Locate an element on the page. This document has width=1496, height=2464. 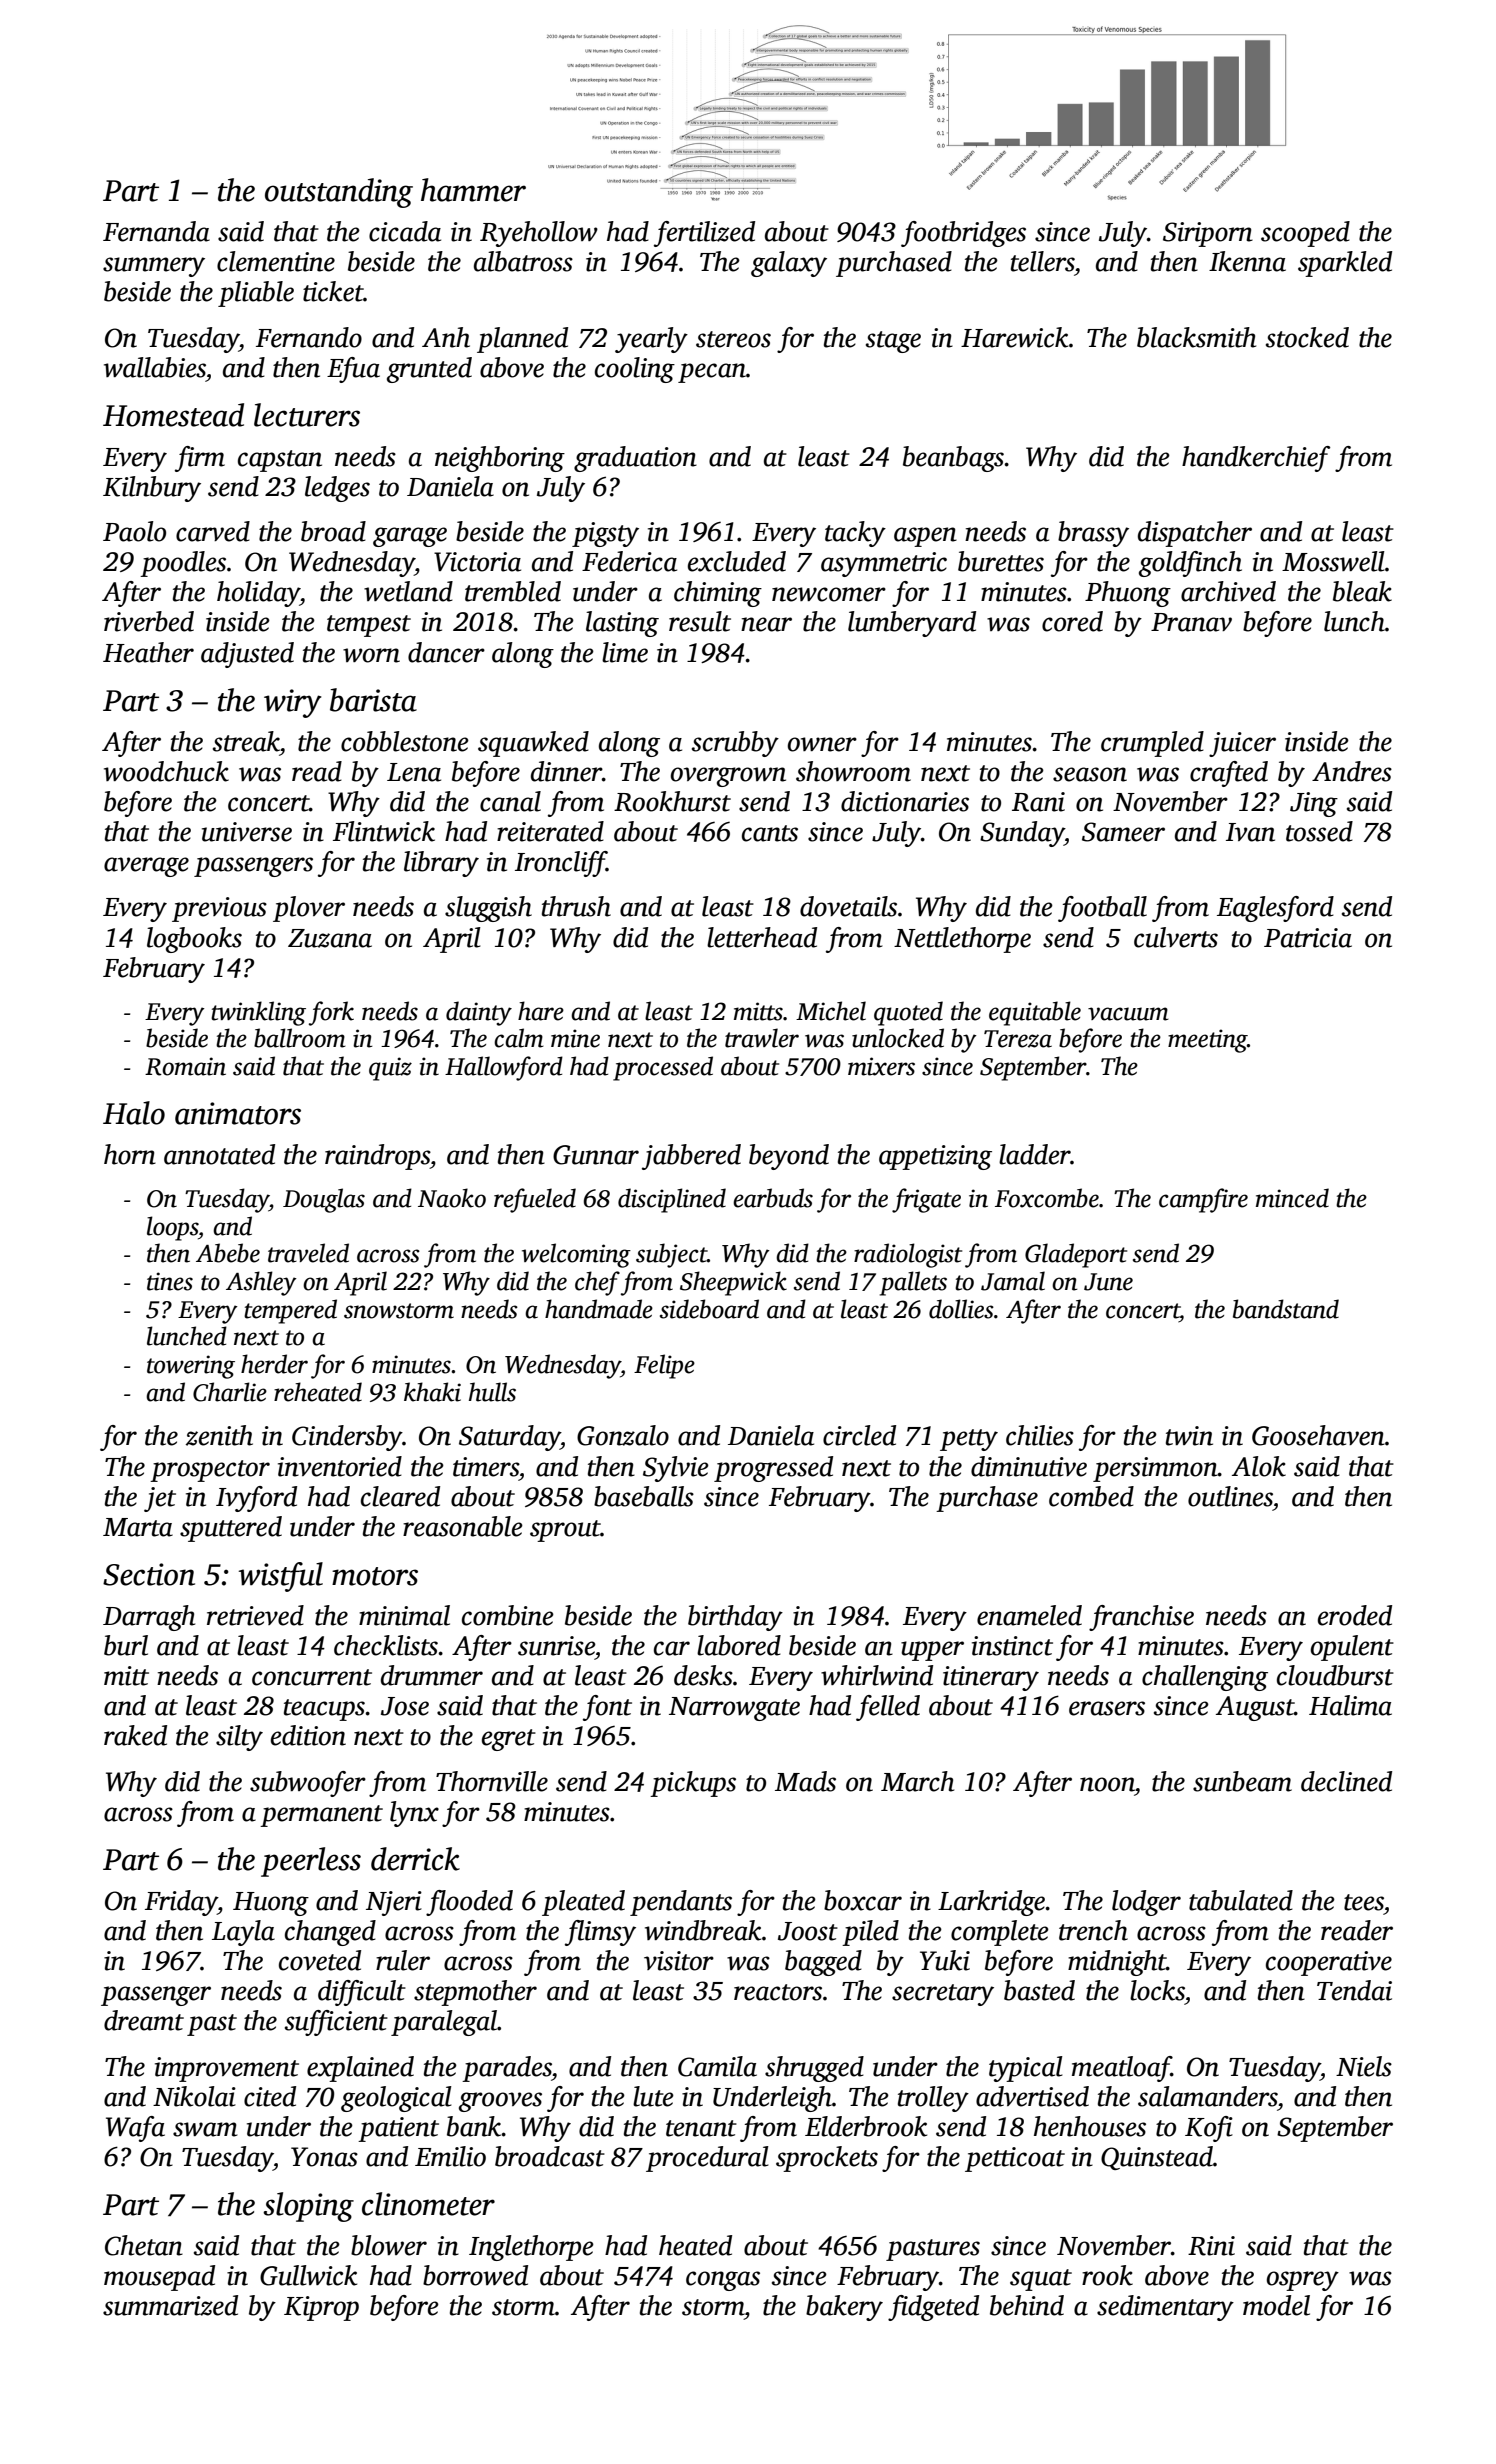
bandstand is located at coordinates (1286, 1309).
